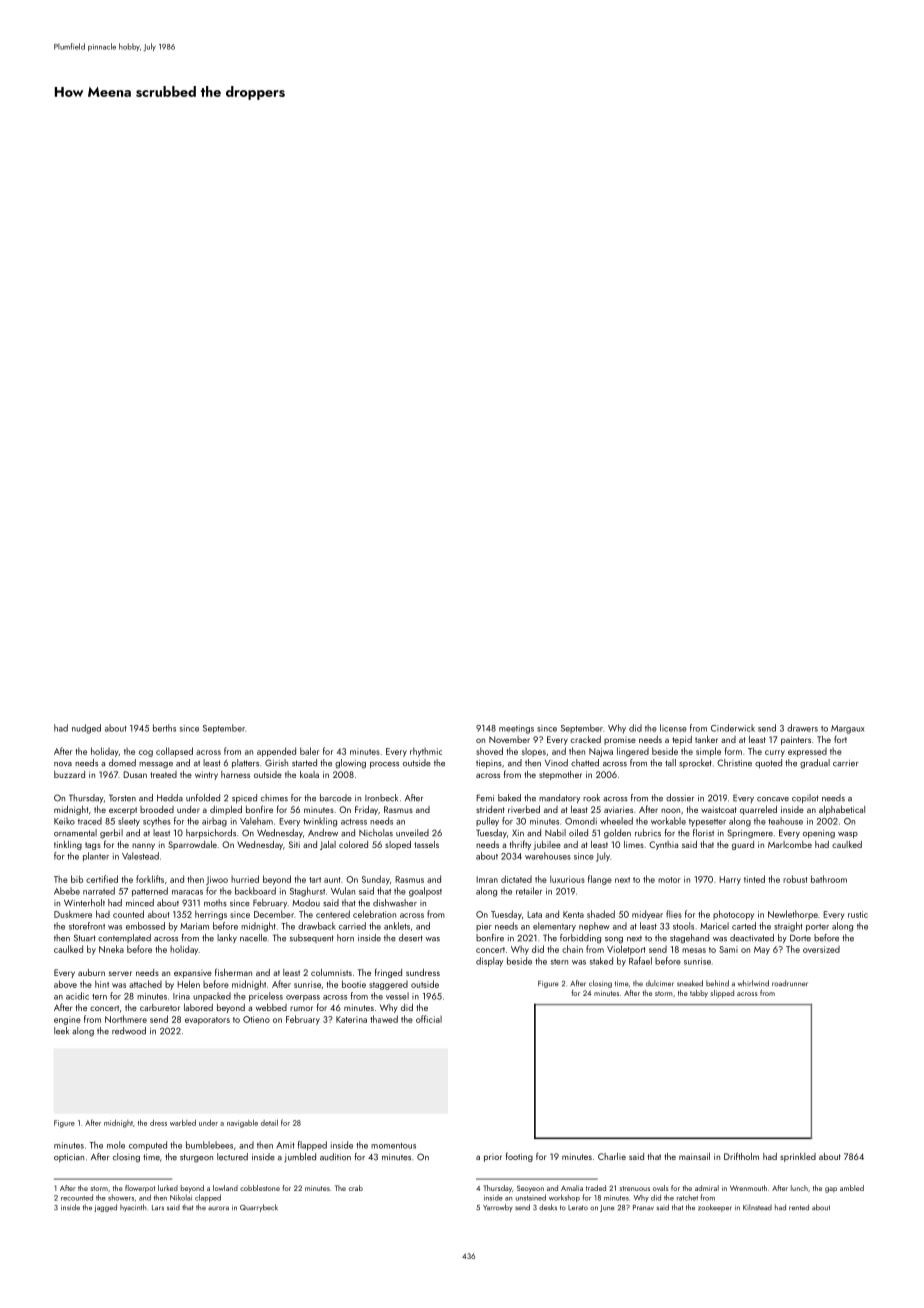  What do you see at coordinates (259, 1208) in the screenshot?
I see `Quarrybeck` at bounding box center [259, 1208].
